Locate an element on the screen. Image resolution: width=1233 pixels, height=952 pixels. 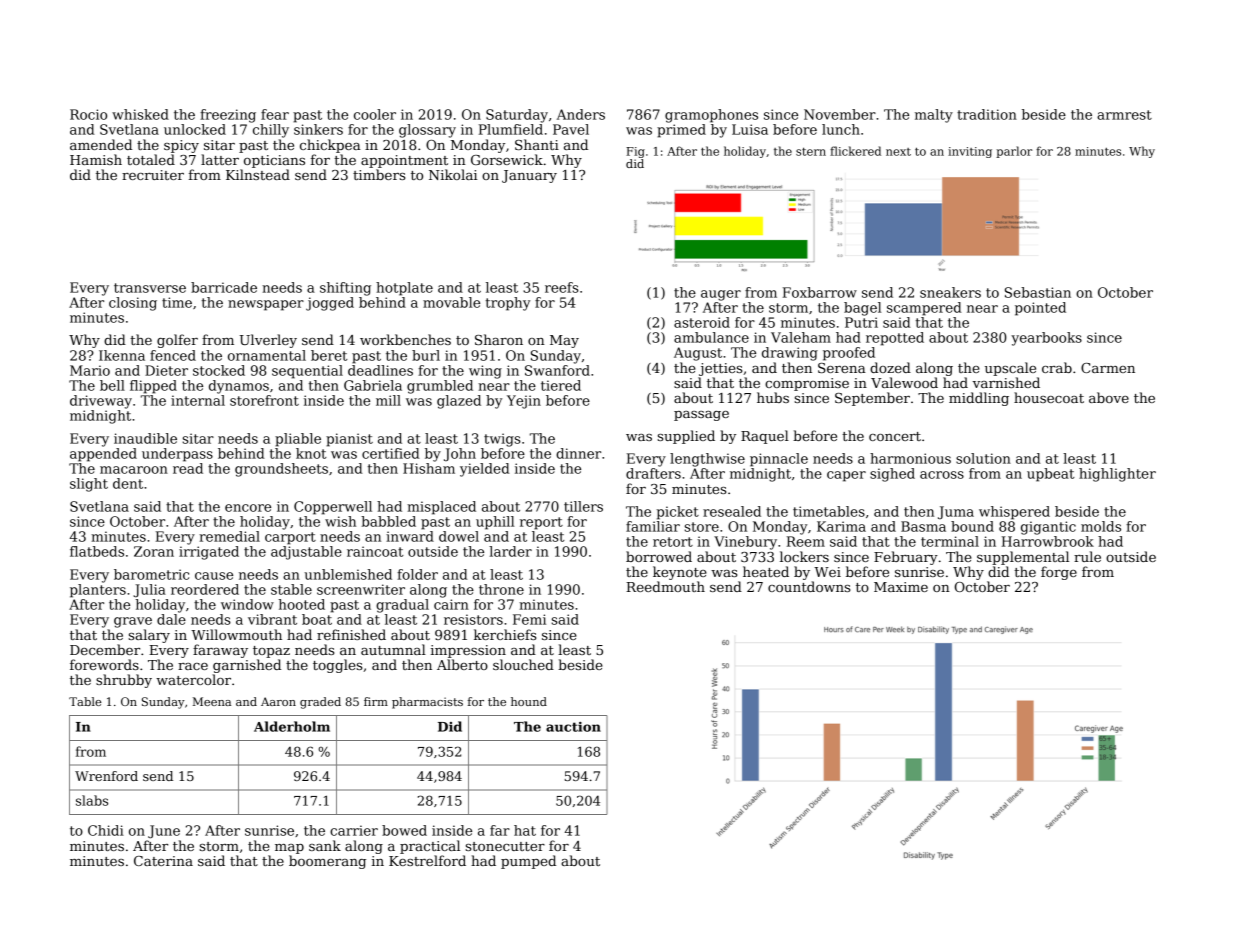
Caterina is located at coordinates (163, 861).
